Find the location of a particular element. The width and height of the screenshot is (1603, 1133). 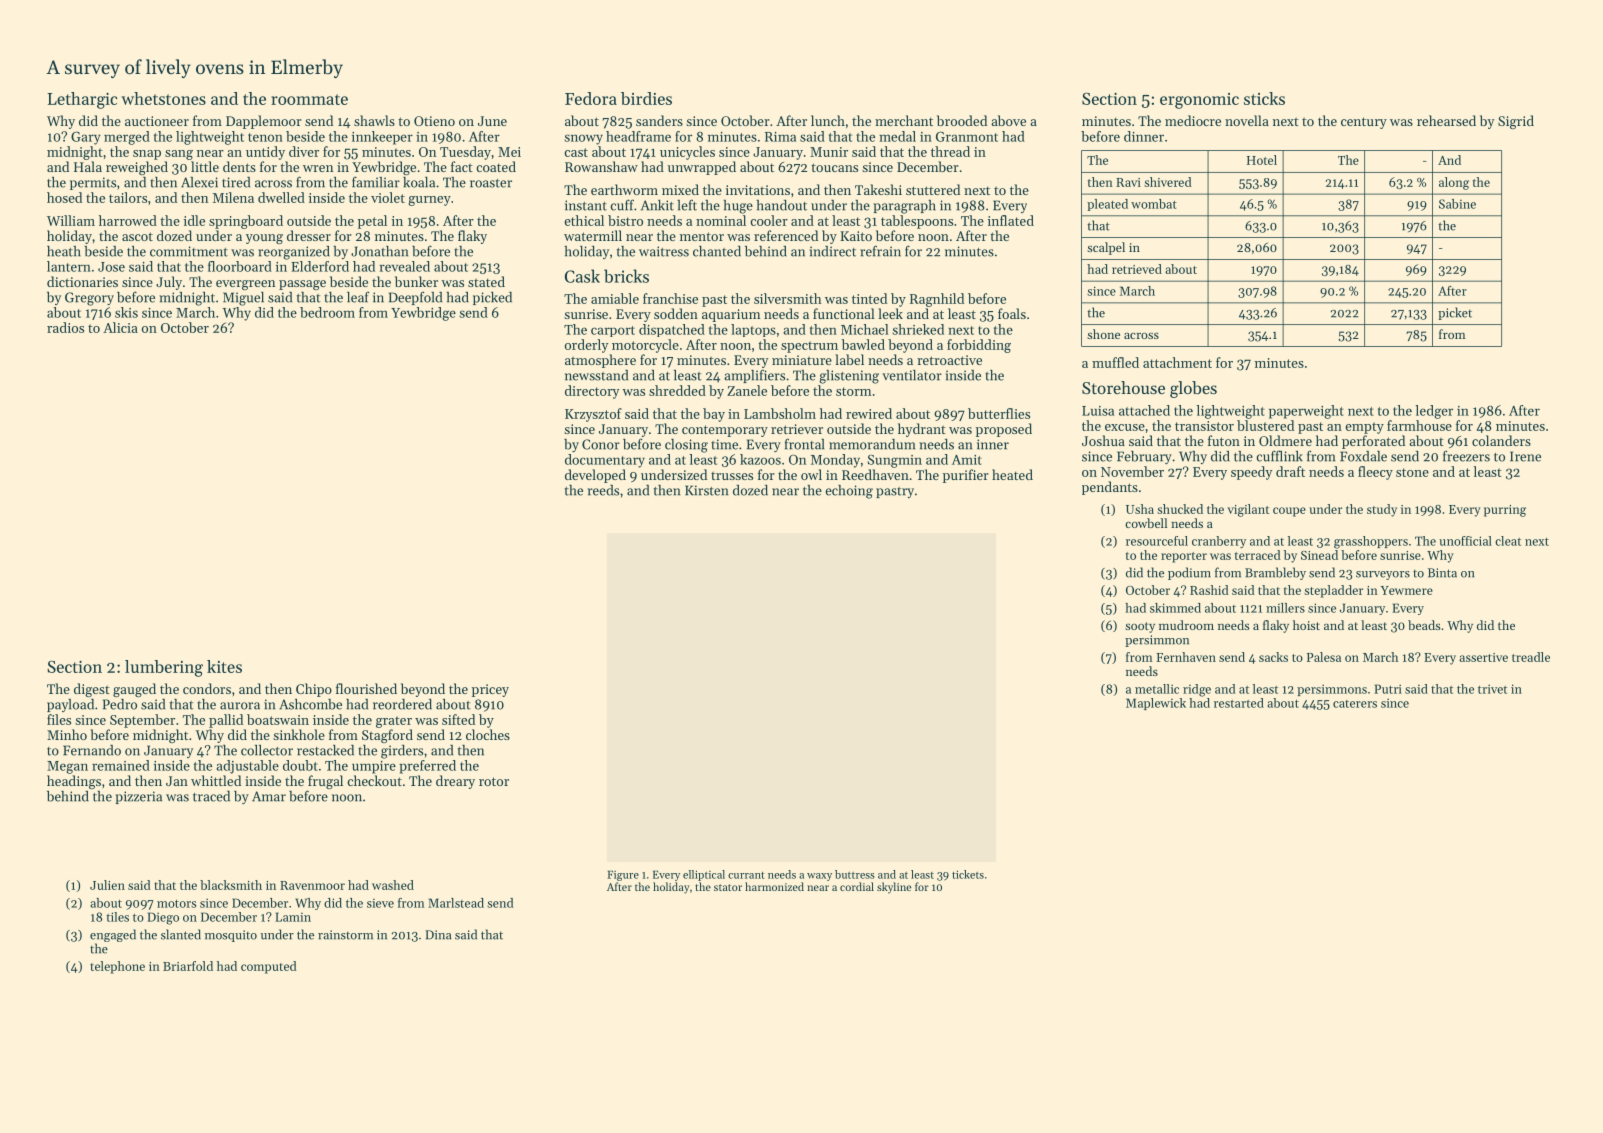

kites is located at coordinates (224, 666).
